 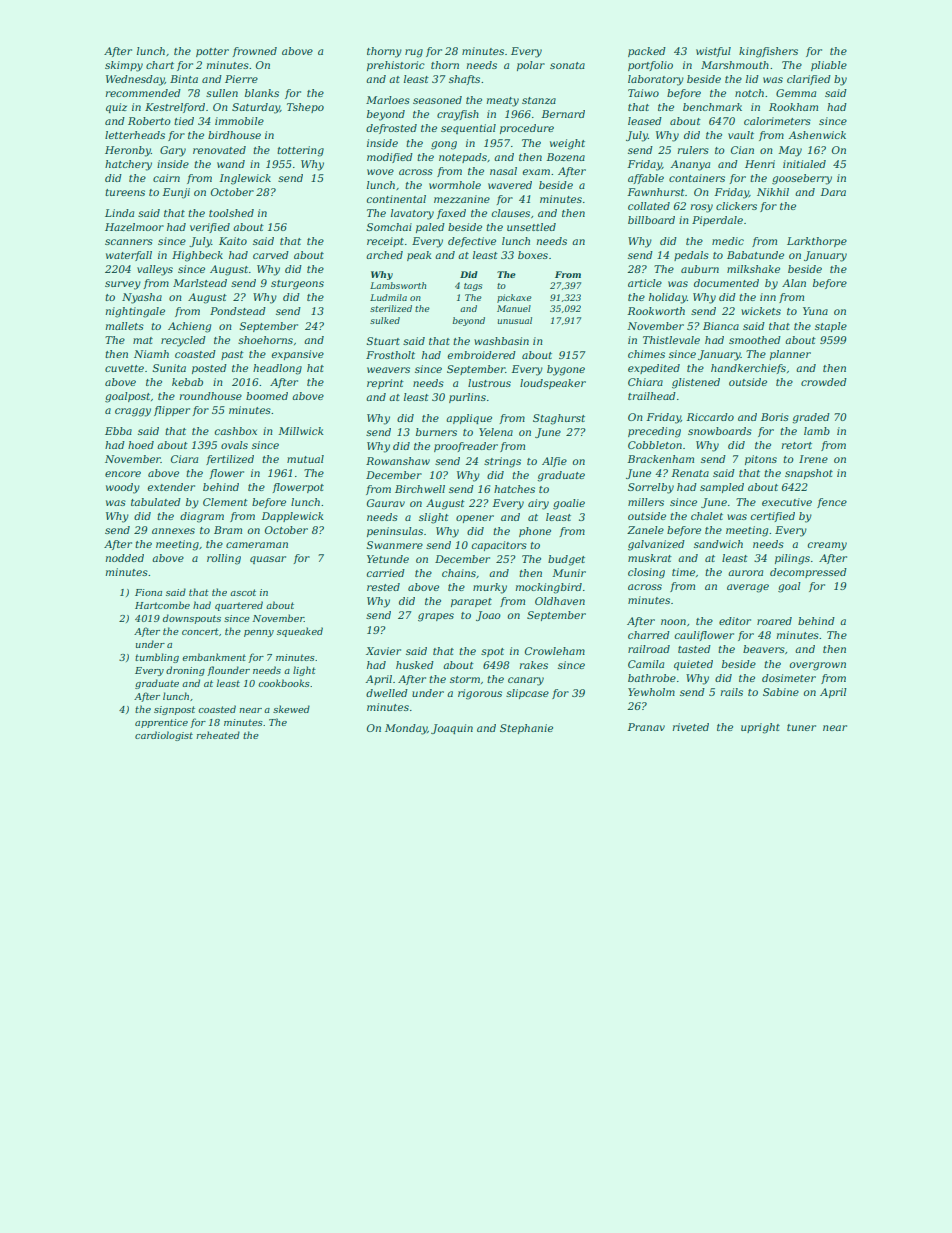 What do you see at coordinates (514, 298) in the document?
I see `pickaxe` at bounding box center [514, 298].
